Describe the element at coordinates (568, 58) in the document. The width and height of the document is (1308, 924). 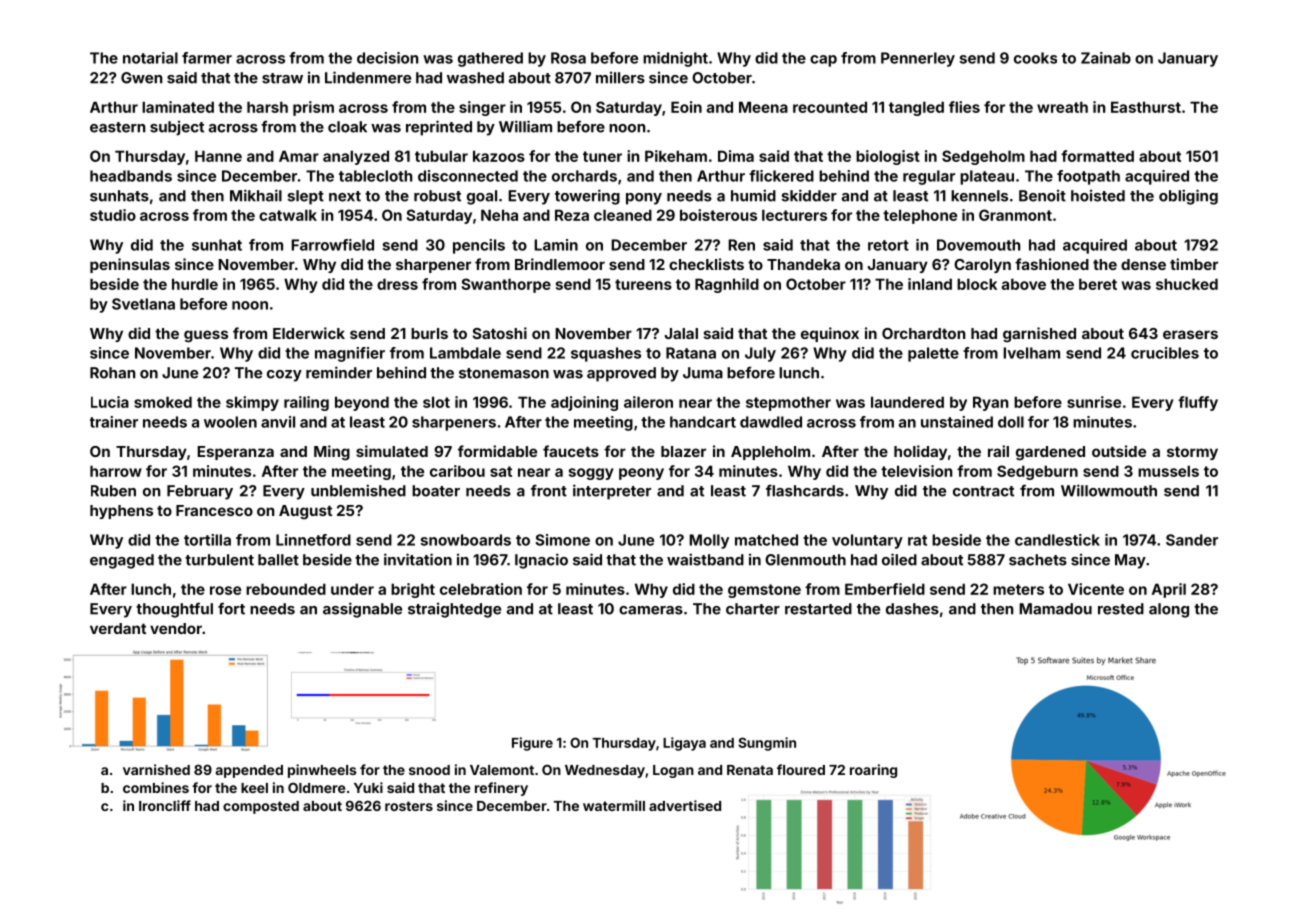
I see `Rosa` at that location.
